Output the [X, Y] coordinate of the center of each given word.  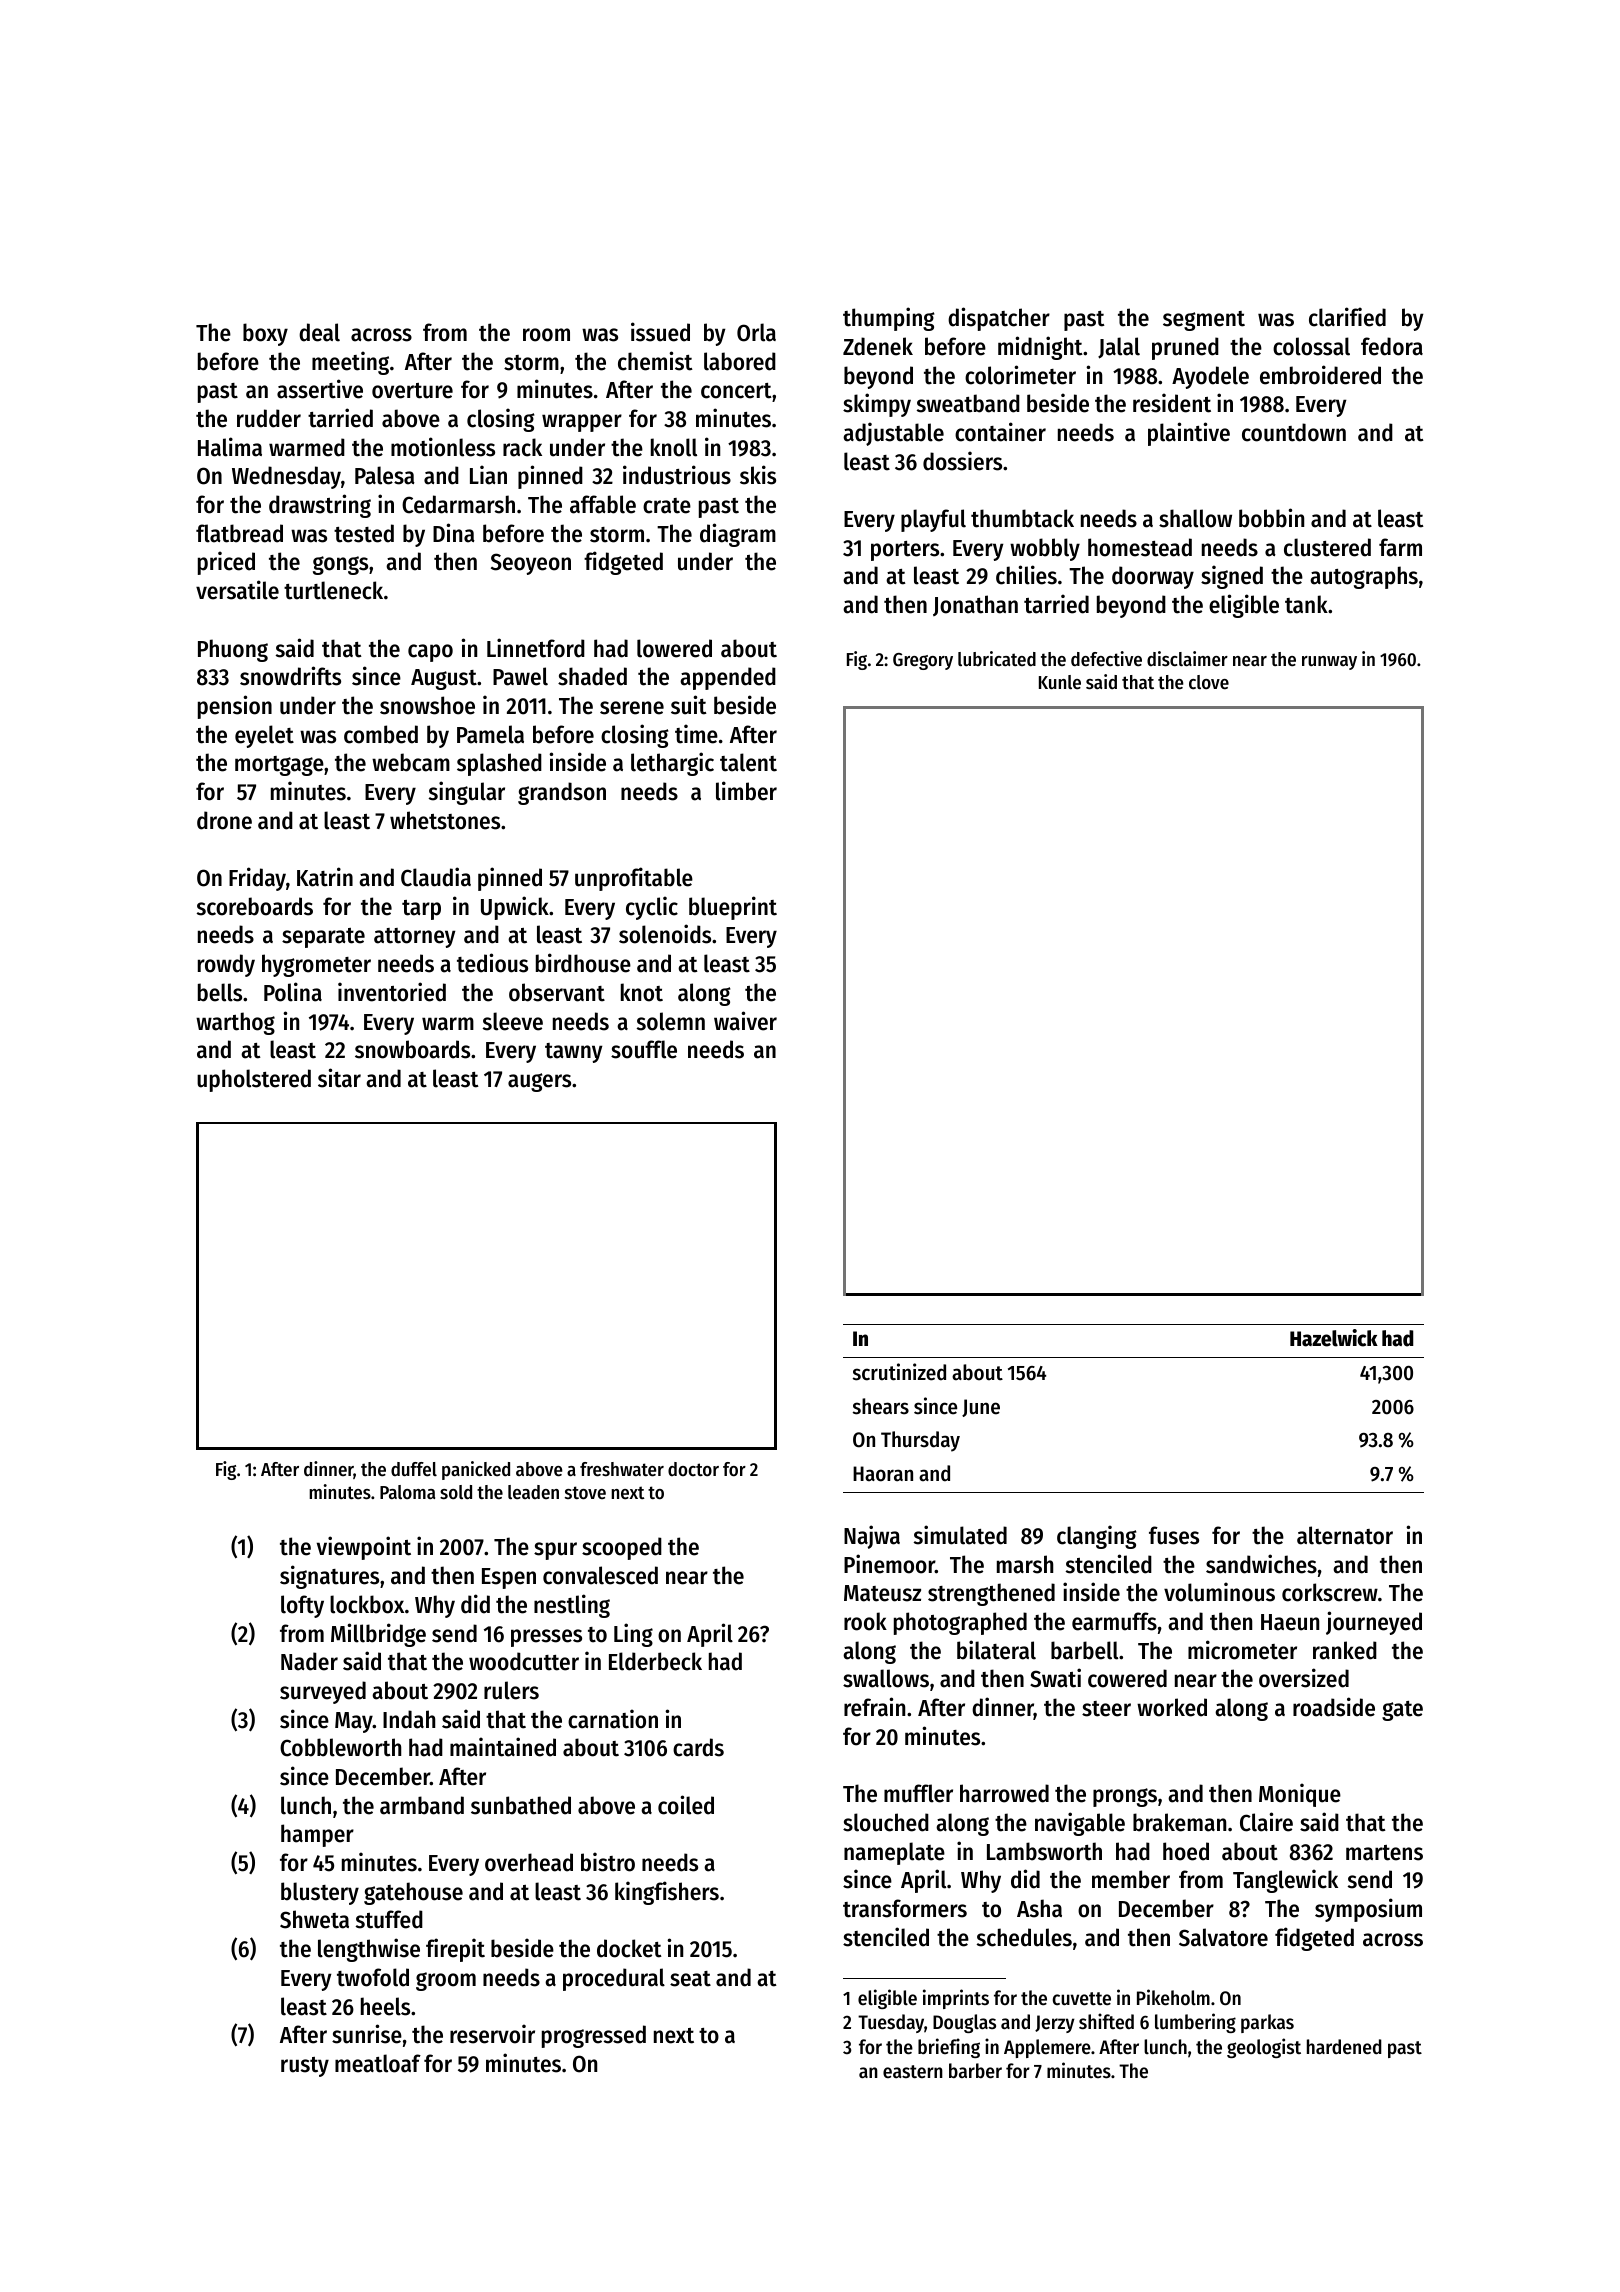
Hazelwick [1334, 1338]
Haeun [1290, 1622]
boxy [265, 334]
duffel [414, 1469]
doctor [693, 1469]
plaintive [1189, 434]
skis [758, 475]
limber [746, 791]
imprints [956, 1999]
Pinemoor [889, 1564]
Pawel [520, 676]
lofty [302, 1606]
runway [1329, 663]
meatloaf [378, 2063]
